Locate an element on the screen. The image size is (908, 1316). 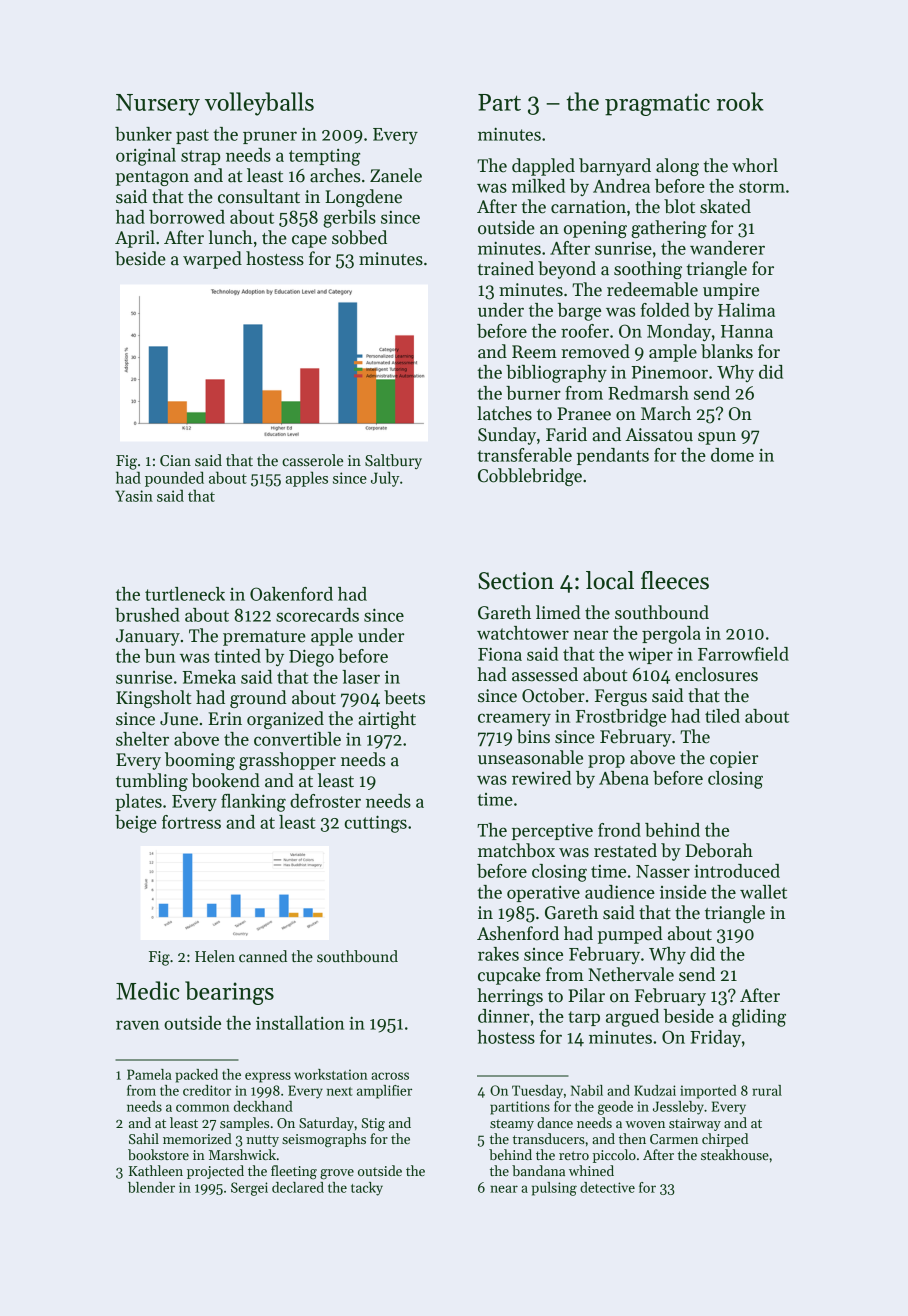
memorized is located at coordinates (197, 1138).
